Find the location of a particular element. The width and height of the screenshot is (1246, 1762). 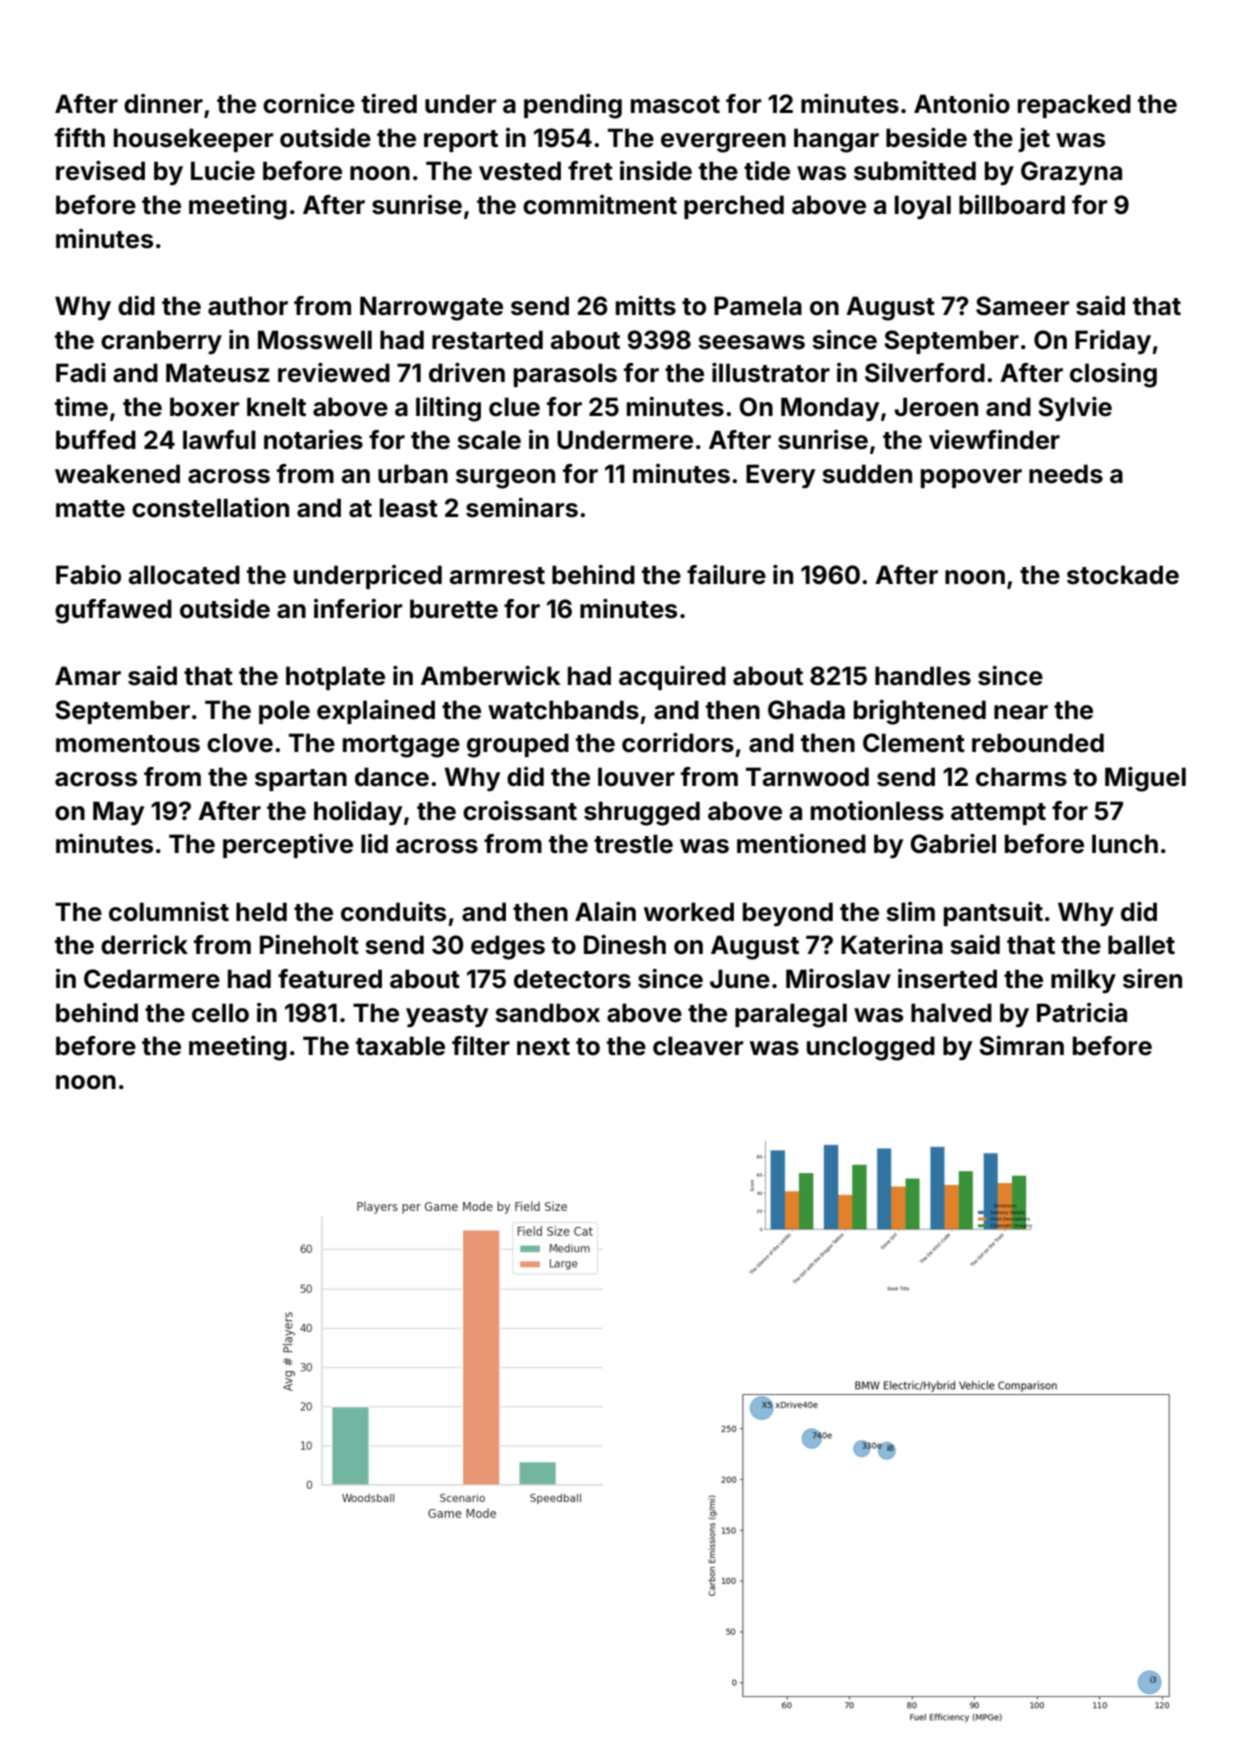

author is located at coordinates (248, 306).
